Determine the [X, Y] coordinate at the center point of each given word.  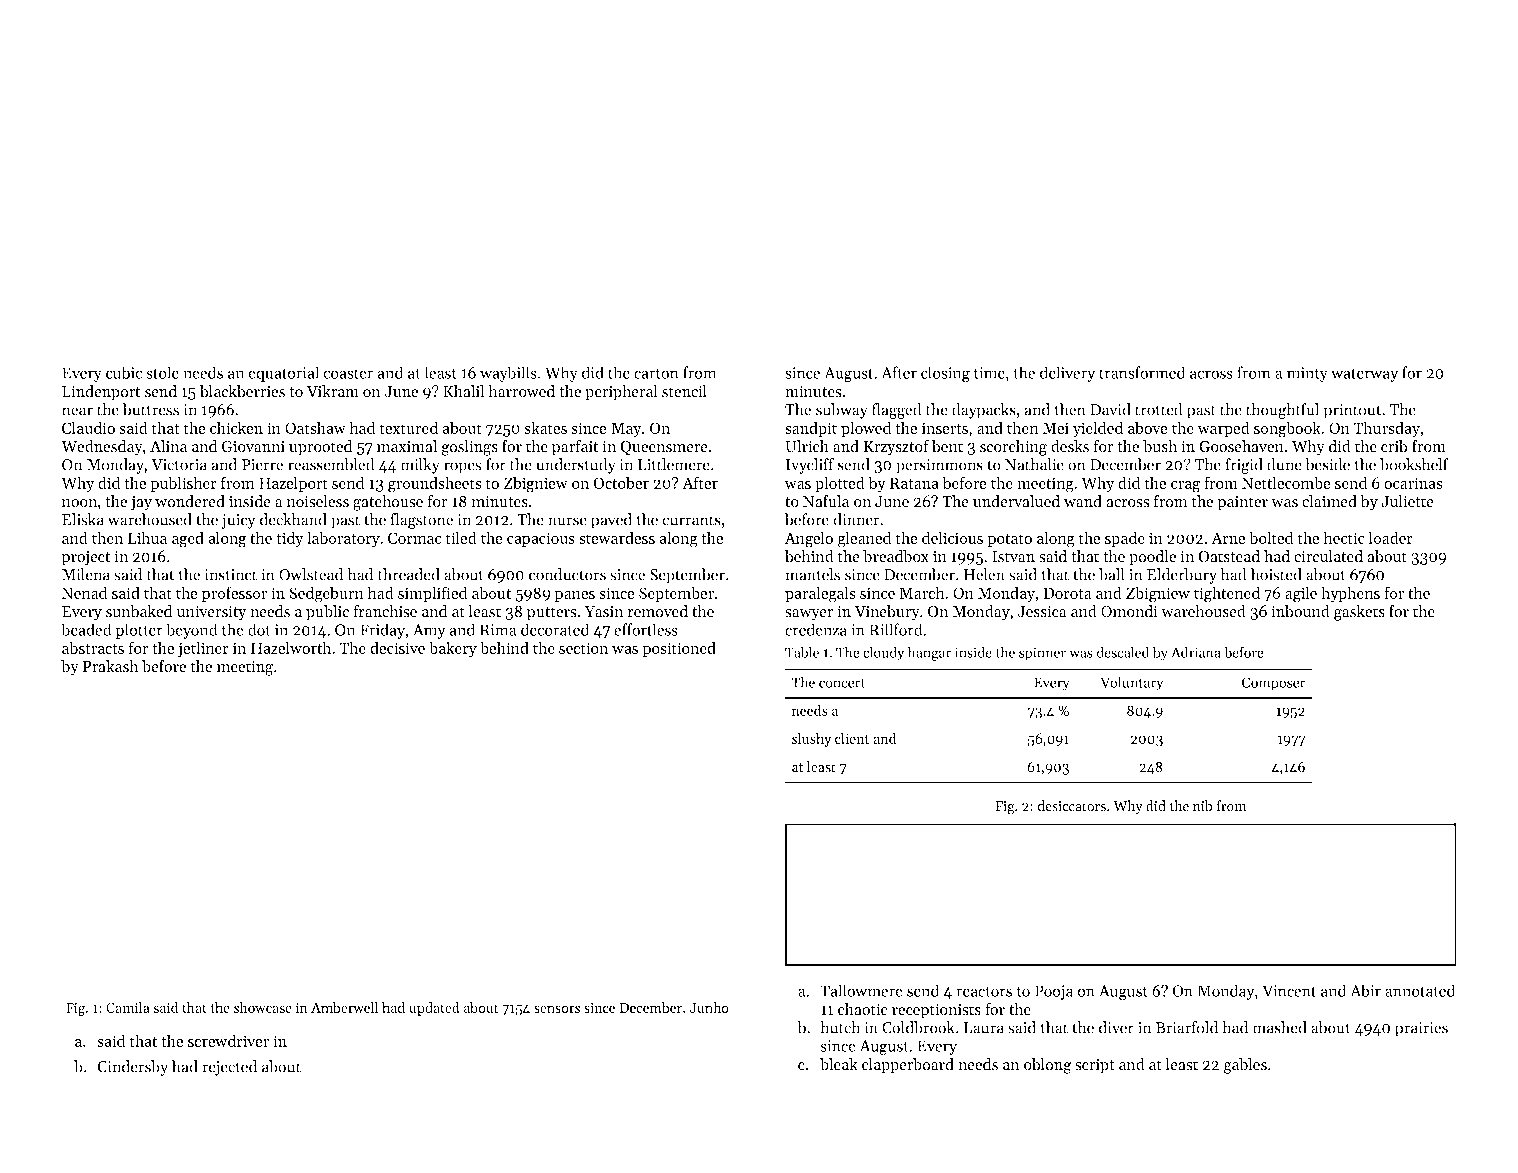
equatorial [283, 374]
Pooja [1054, 992]
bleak [839, 1064]
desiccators [1072, 806]
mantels [812, 574]
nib [1203, 806]
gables [1245, 1066]
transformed [1142, 372]
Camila [128, 1007]
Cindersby [132, 1068]
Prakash [110, 666]
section [583, 648]
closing [945, 374]
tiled [461, 537]
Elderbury [1182, 576]
